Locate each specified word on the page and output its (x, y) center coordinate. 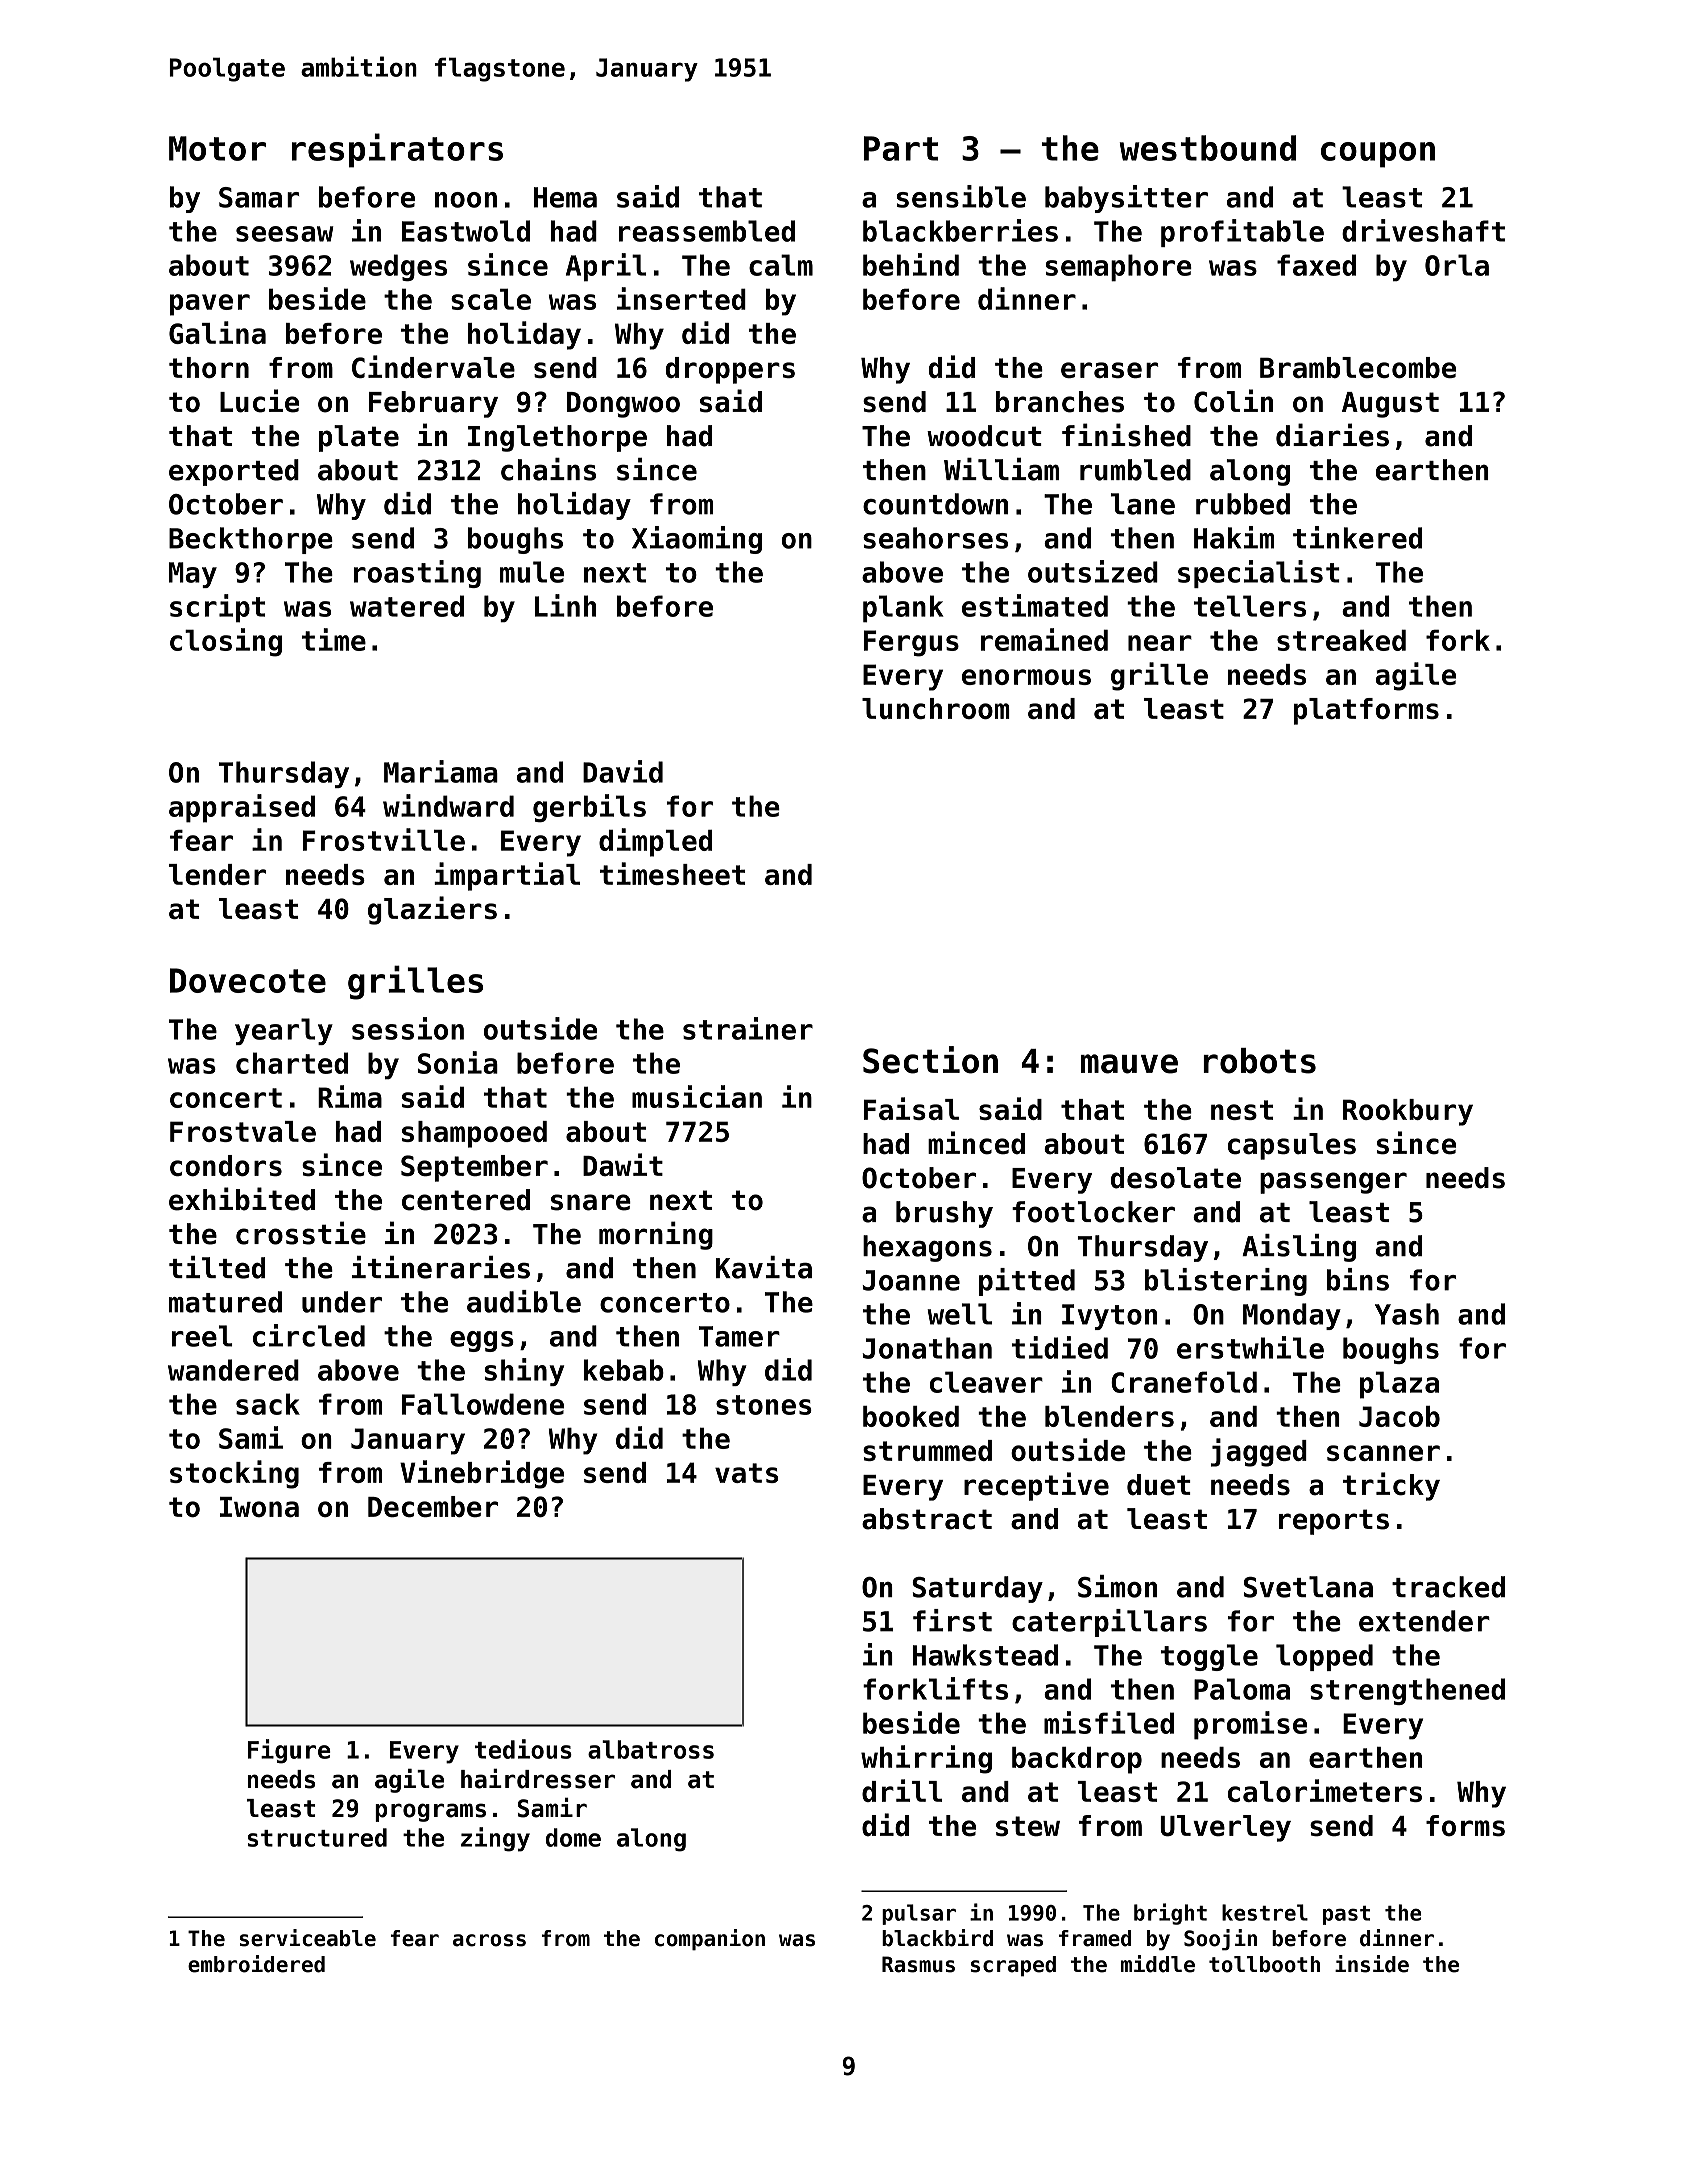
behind (911, 264)
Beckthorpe (251, 540)
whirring (926, 1759)
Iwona (259, 1507)
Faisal (911, 1108)
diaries (1332, 435)
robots (1259, 1061)
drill (902, 1790)
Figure (289, 1751)
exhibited (242, 1199)
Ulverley (1225, 1828)
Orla (1457, 265)
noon (466, 200)
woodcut (984, 436)
